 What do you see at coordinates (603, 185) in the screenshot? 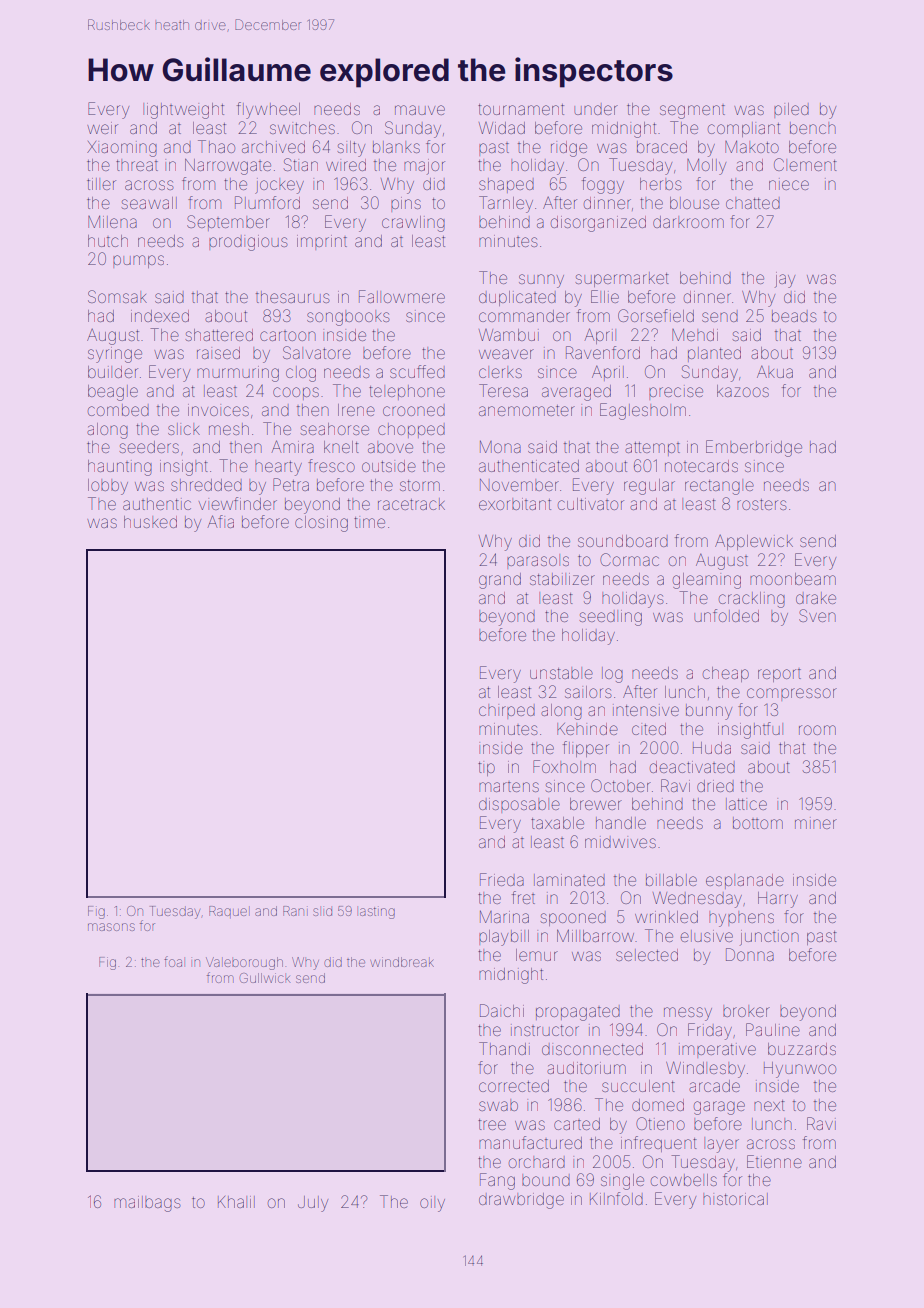
I see `foggy` at bounding box center [603, 185].
